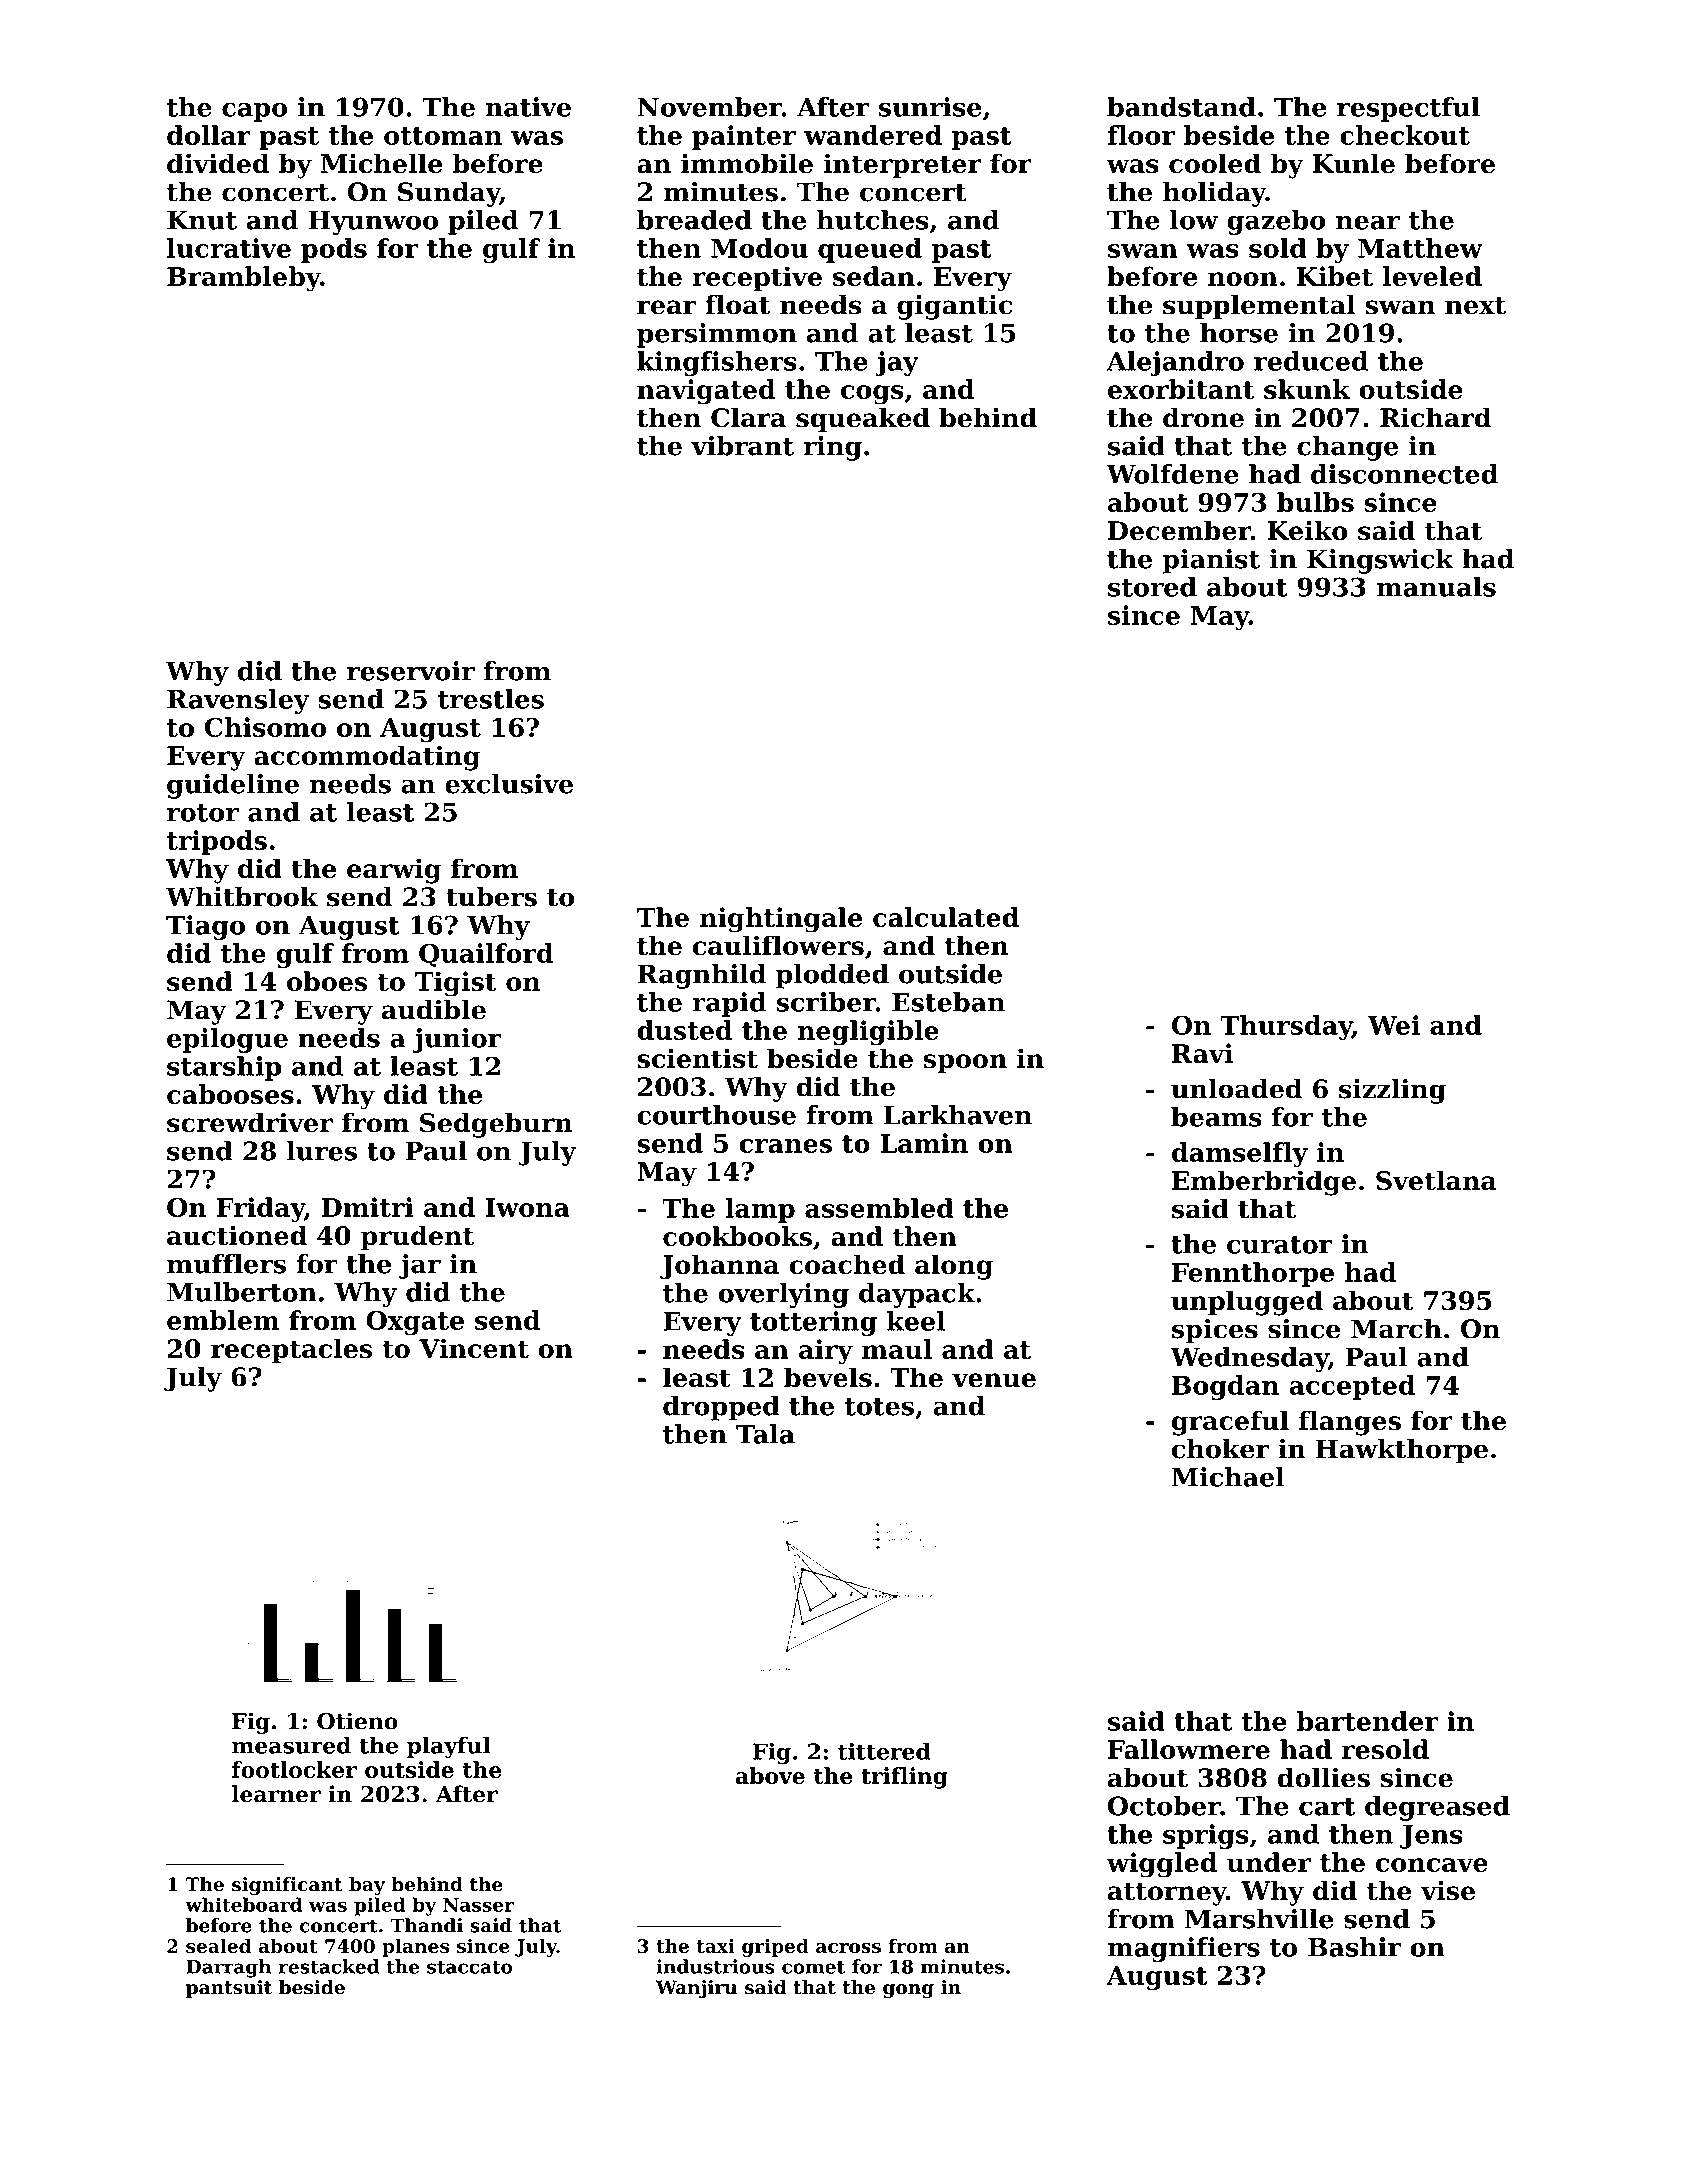 This screenshot has width=1683, height=2178. What do you see at coordinates (1394, 1025) in the screenshot?
I see `Wei` at bounding box center [1394, 1025].
